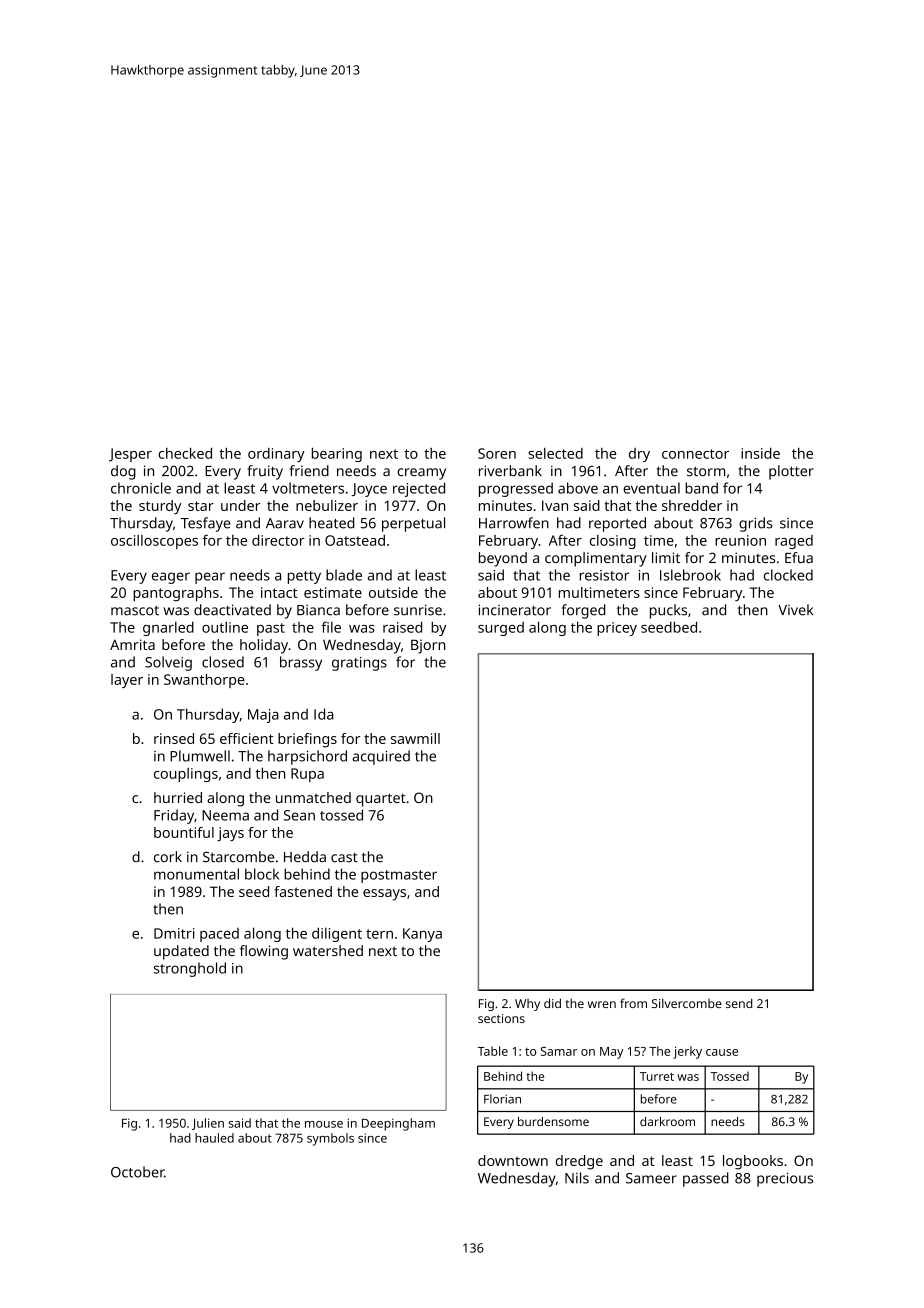  I want to click on pucks, so click(668, 611).
